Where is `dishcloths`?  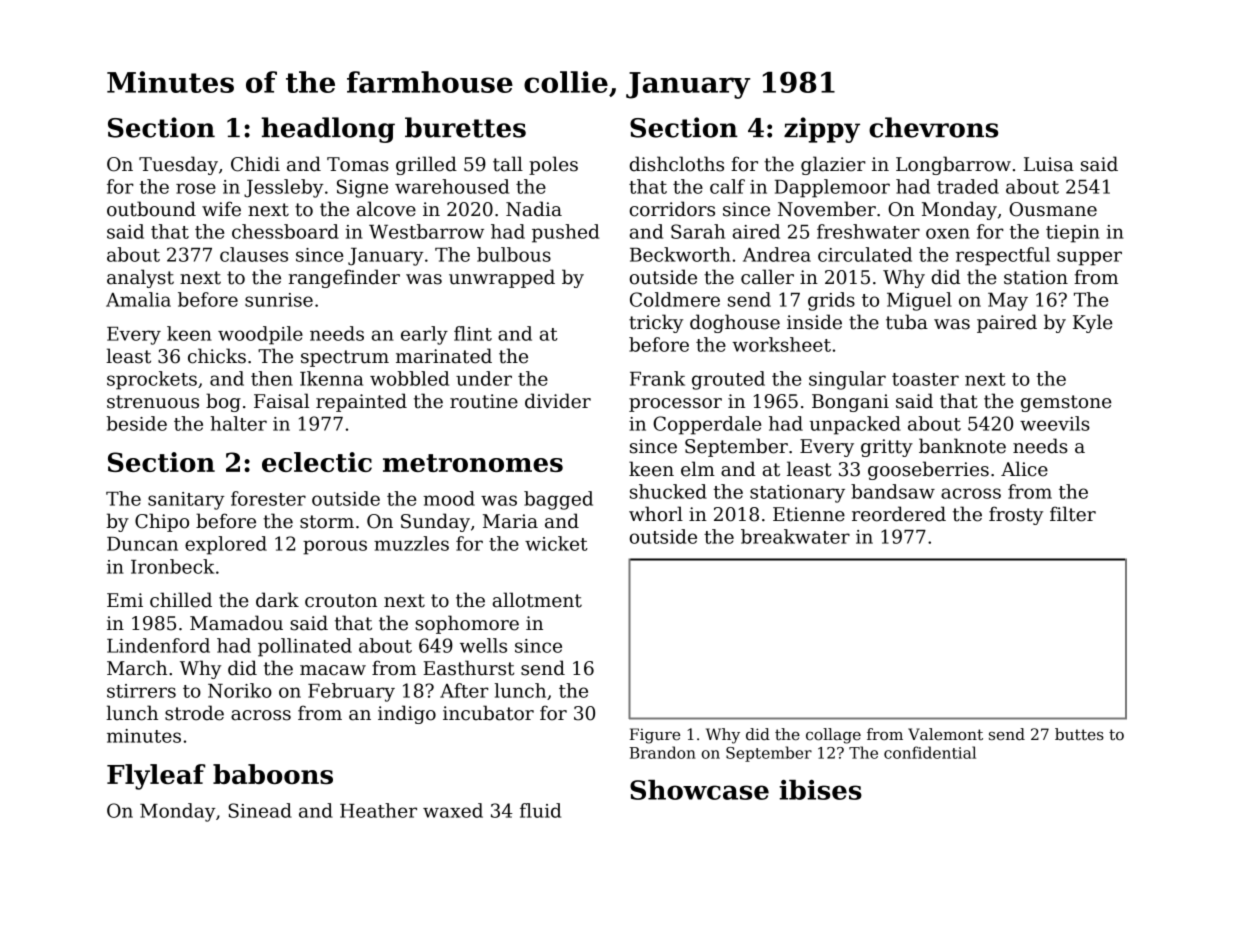 dishcloths is located at coordinates (677, 164).
